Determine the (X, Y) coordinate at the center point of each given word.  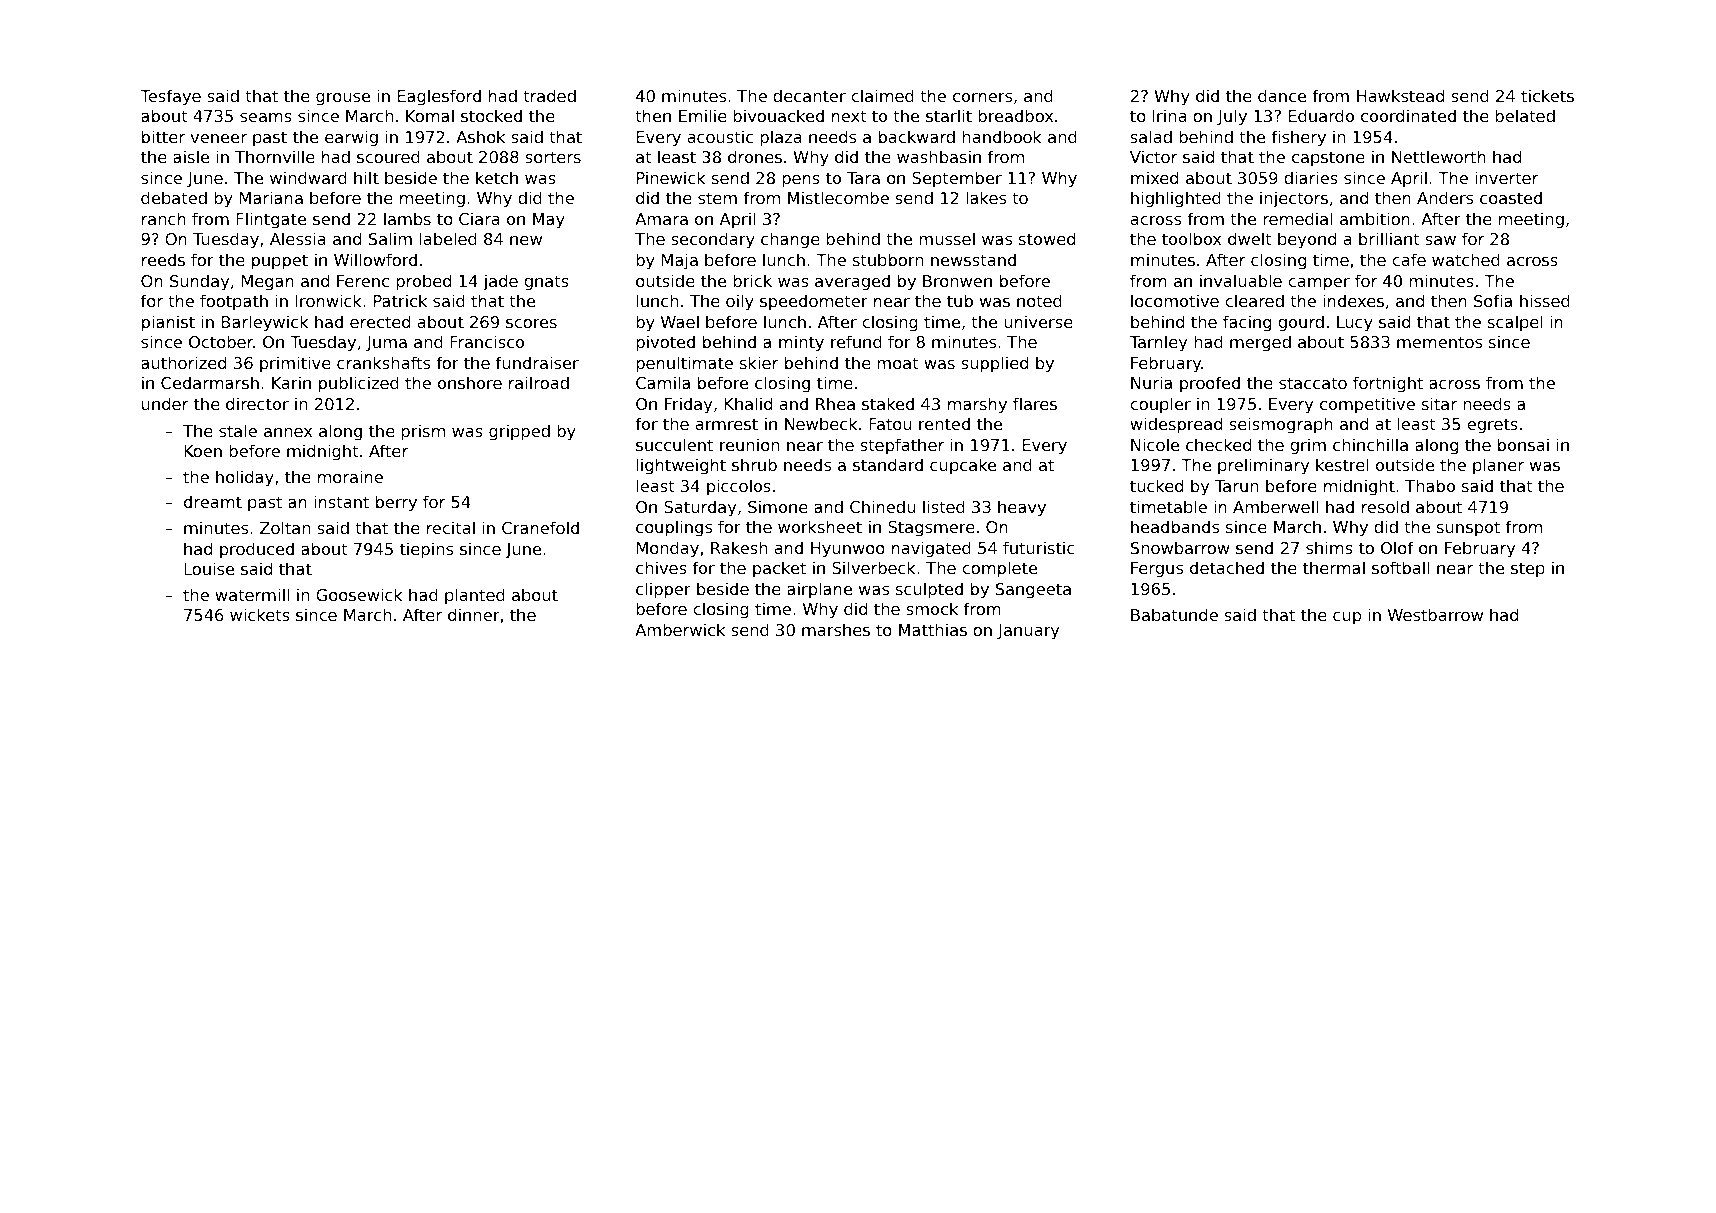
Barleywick (265, 323)
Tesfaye (170, 97)
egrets (1492, 426)
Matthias (933, 629)
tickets (1547, 95)
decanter (809, 95)
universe (1038, 321)
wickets (260, 614)
